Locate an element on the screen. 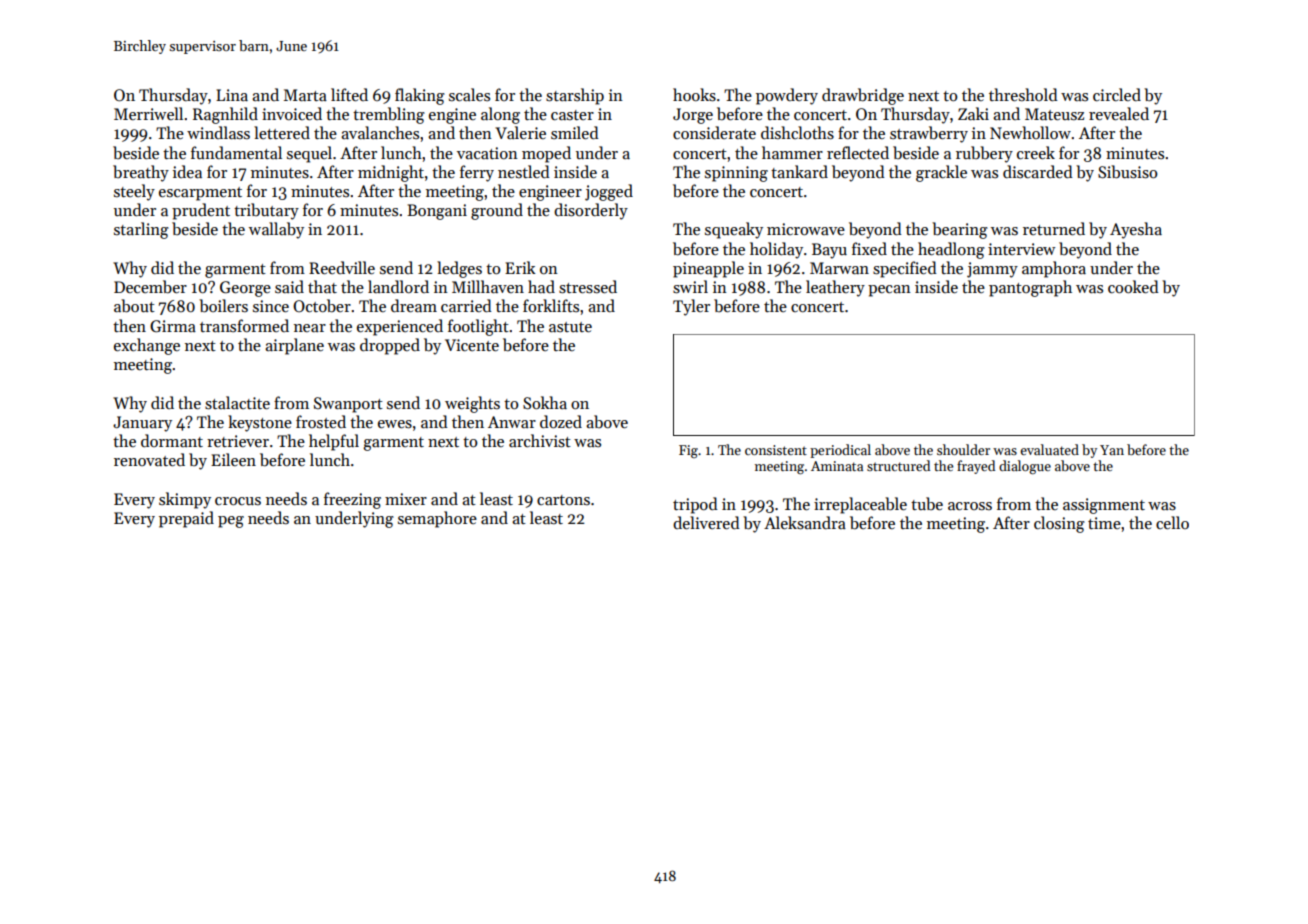 The width and height of the screenshot is (1308, 924). fixed is located at coordinates (869, 248).
